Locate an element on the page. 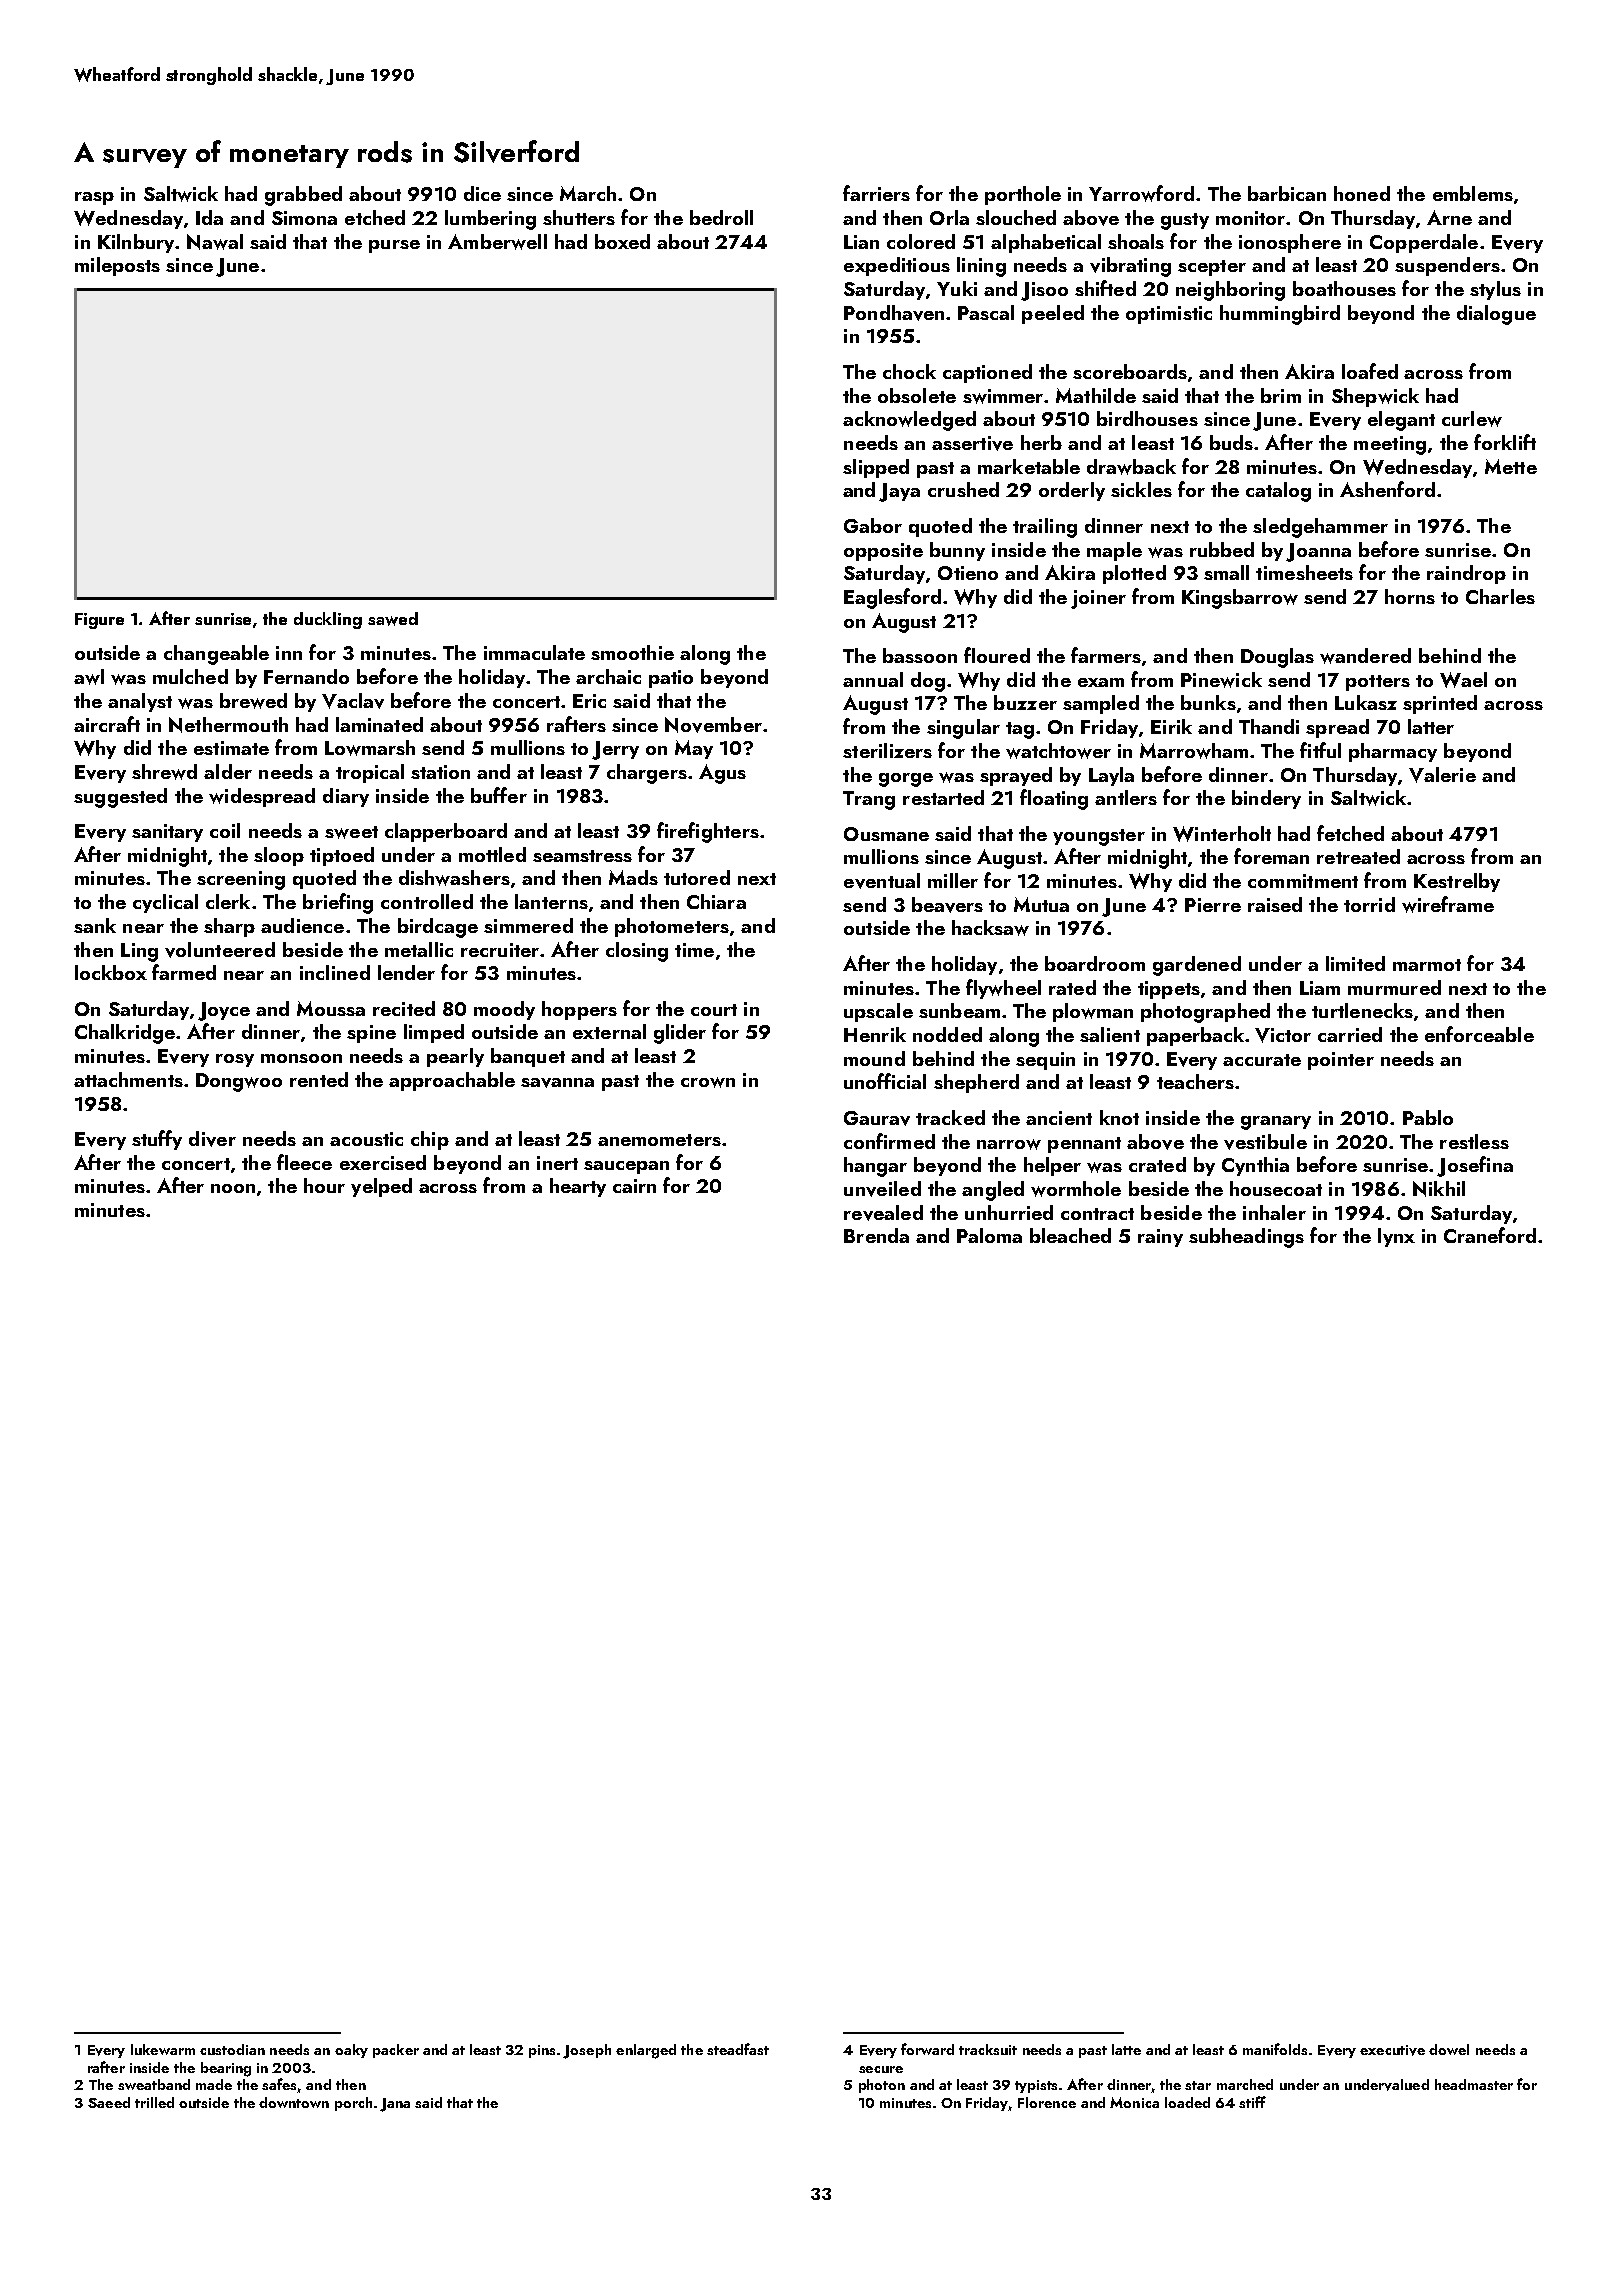  Brenda is located at coordinates (876, 1235).
